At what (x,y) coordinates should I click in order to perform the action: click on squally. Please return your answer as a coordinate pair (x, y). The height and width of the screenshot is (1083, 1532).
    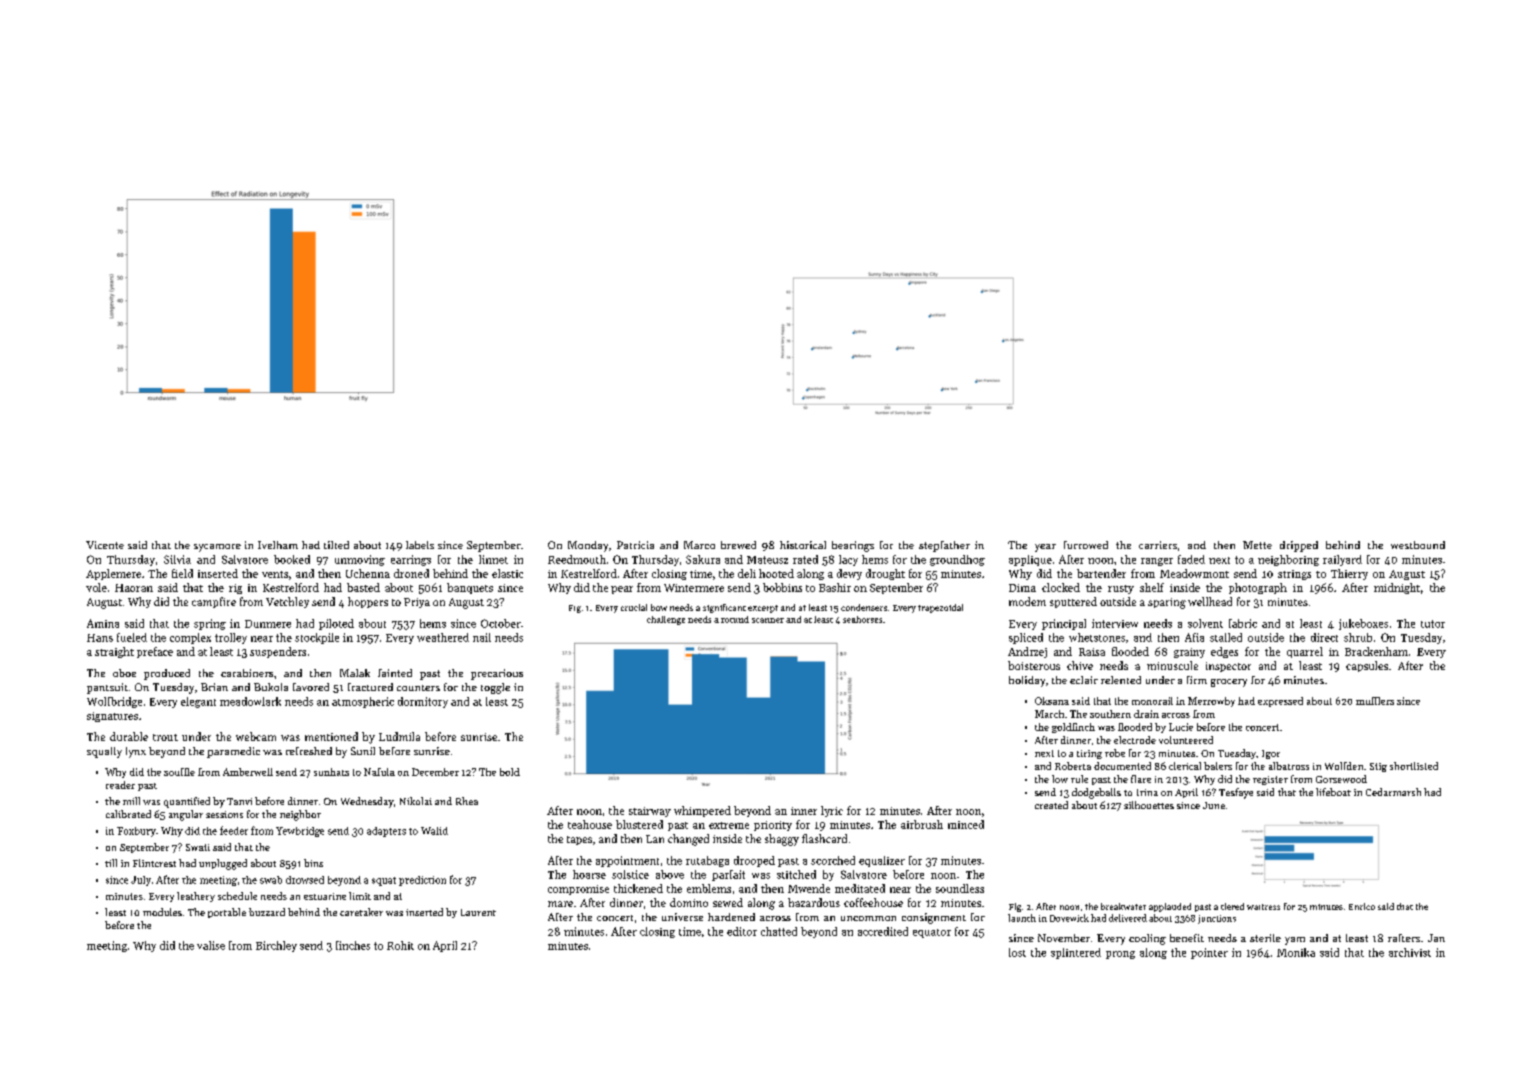
    Looking at the image, I should click on (104, 752).
